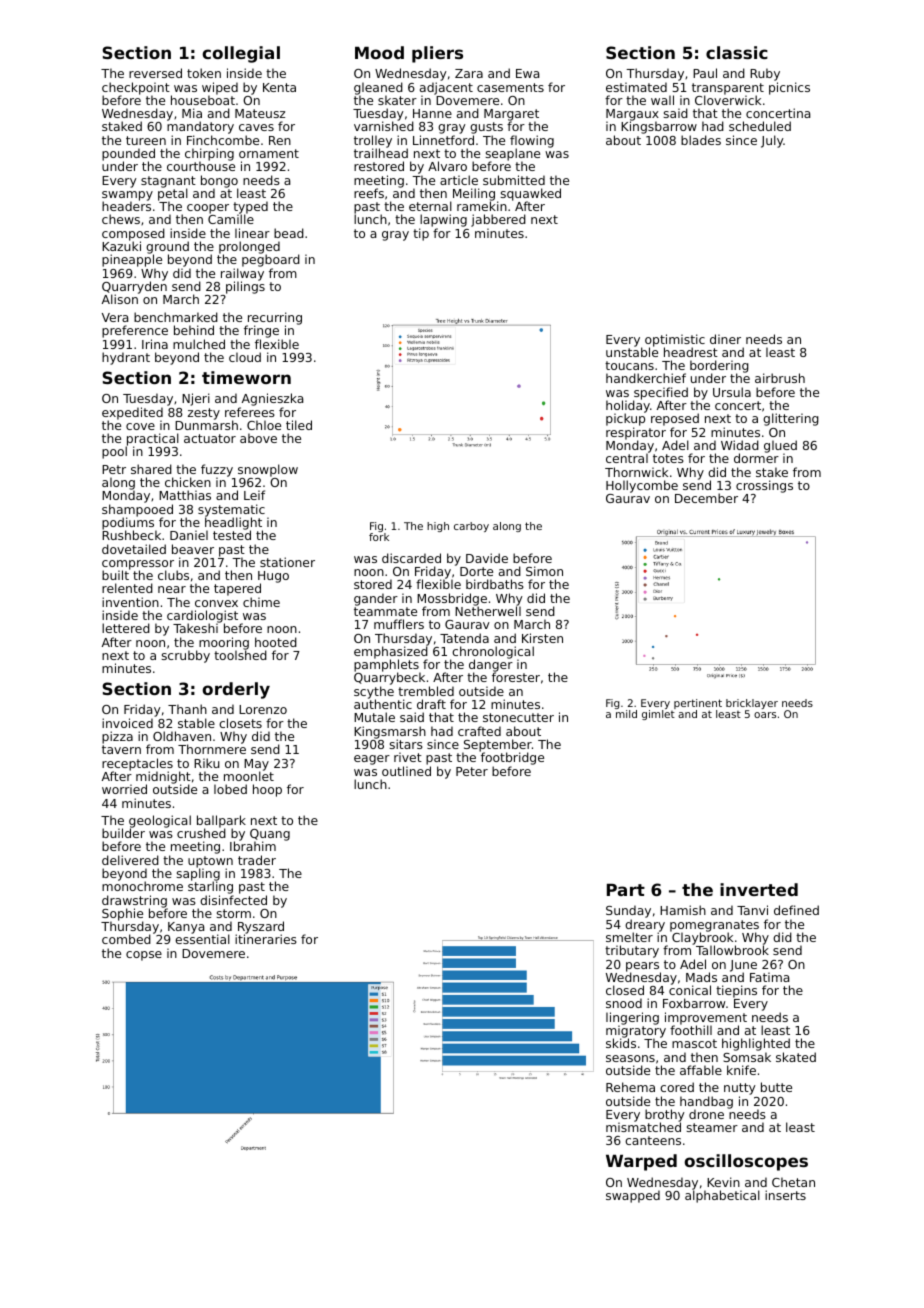 Image resolution: width=924 pixels, height=1308 pixels. What do you see at coordinates (144, 956) in the page?
I see `copse` at bounding box center [144, 956].
